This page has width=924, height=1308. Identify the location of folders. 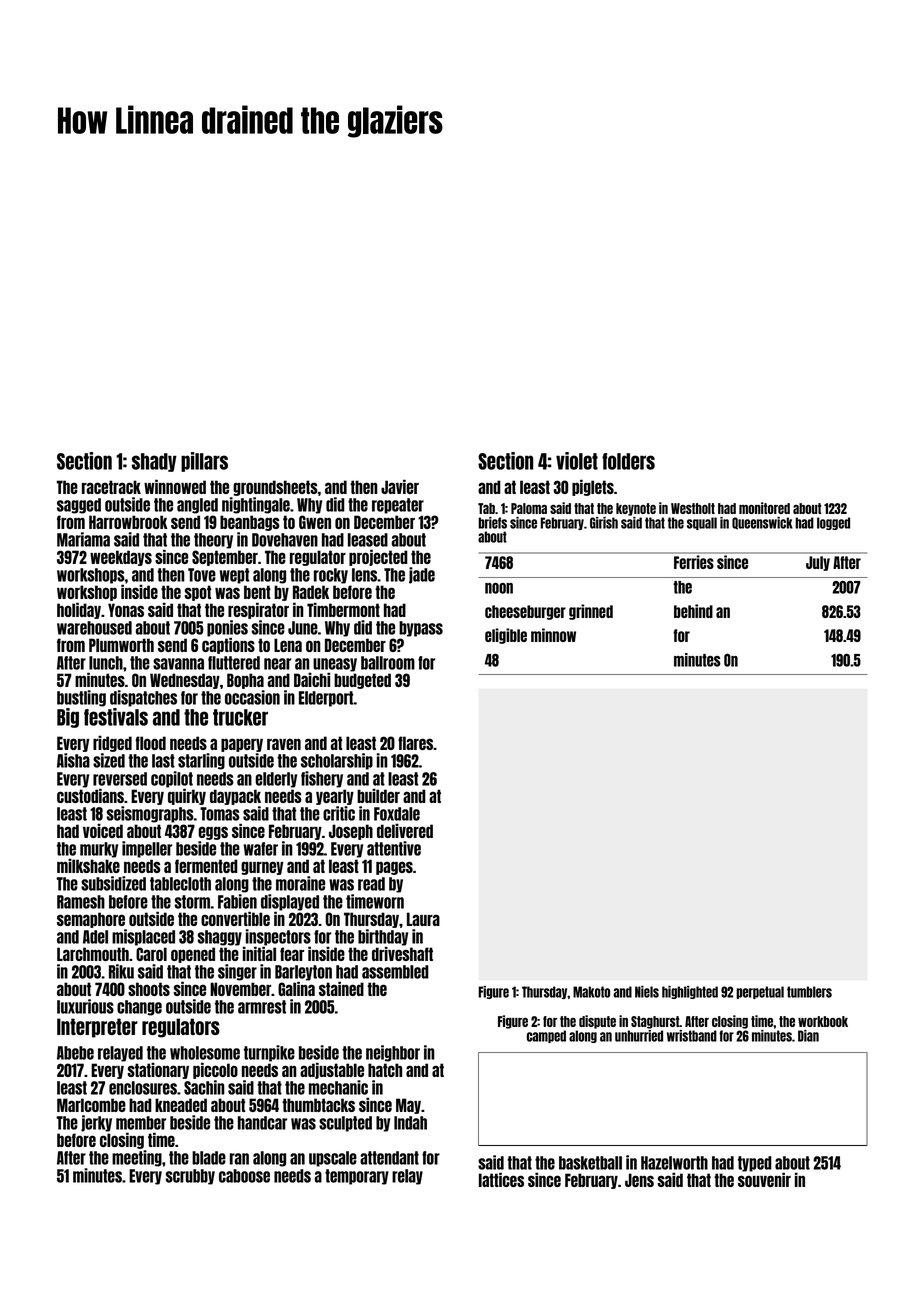
(628, 461).
